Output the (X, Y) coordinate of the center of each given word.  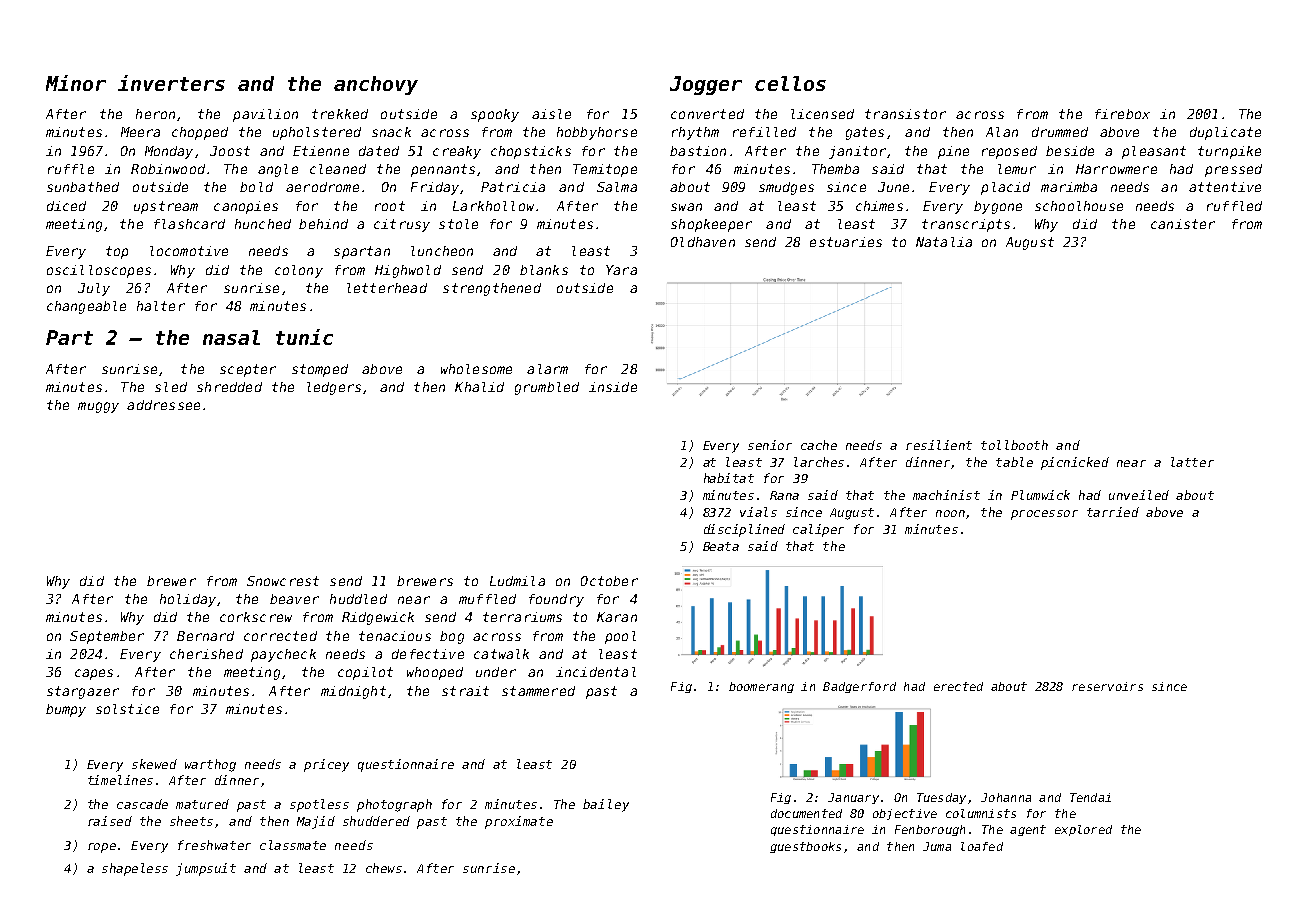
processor (1044, 515)
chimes (879, 206)
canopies (246, 207)
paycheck (283, 655)
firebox (1122, 114)
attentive (1225, 187)
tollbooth (1014, 445)
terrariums (522, 617)
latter (1192, 462)
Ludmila (517, 581)
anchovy (376, 85)
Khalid (479, 387)
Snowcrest (283, 581)
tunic (304, 337)
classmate (293, 845)
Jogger (706, 85)
